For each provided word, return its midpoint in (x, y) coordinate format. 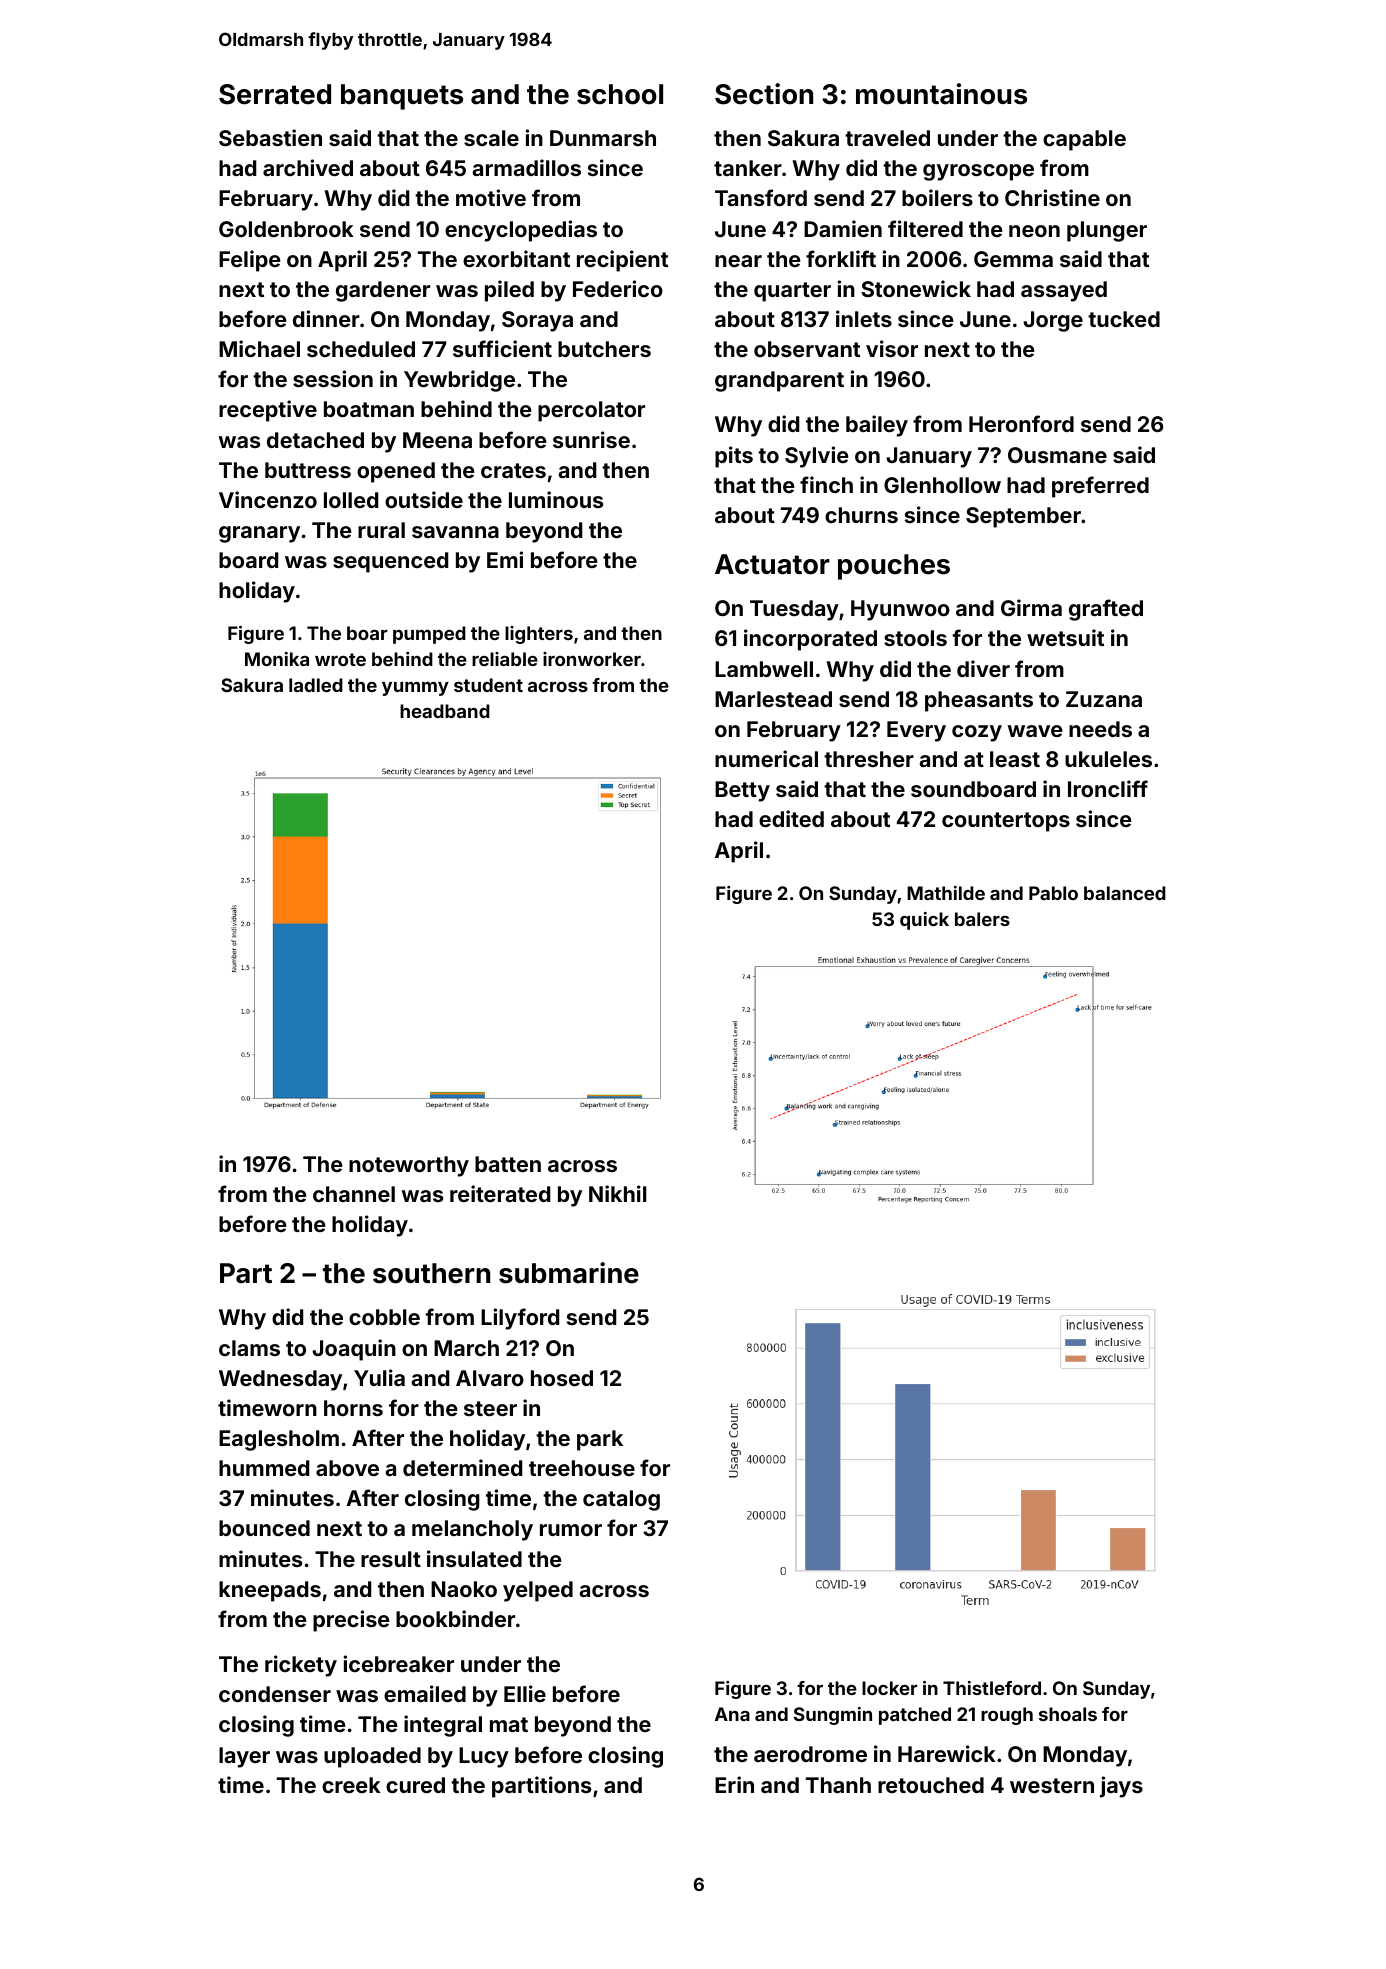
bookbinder (455, 1618)
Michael (259, 348)
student (488, 685)
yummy (415, 688)
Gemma (1013, 259)
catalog (621, 1500)
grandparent (779, 381)
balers (982, 919)
